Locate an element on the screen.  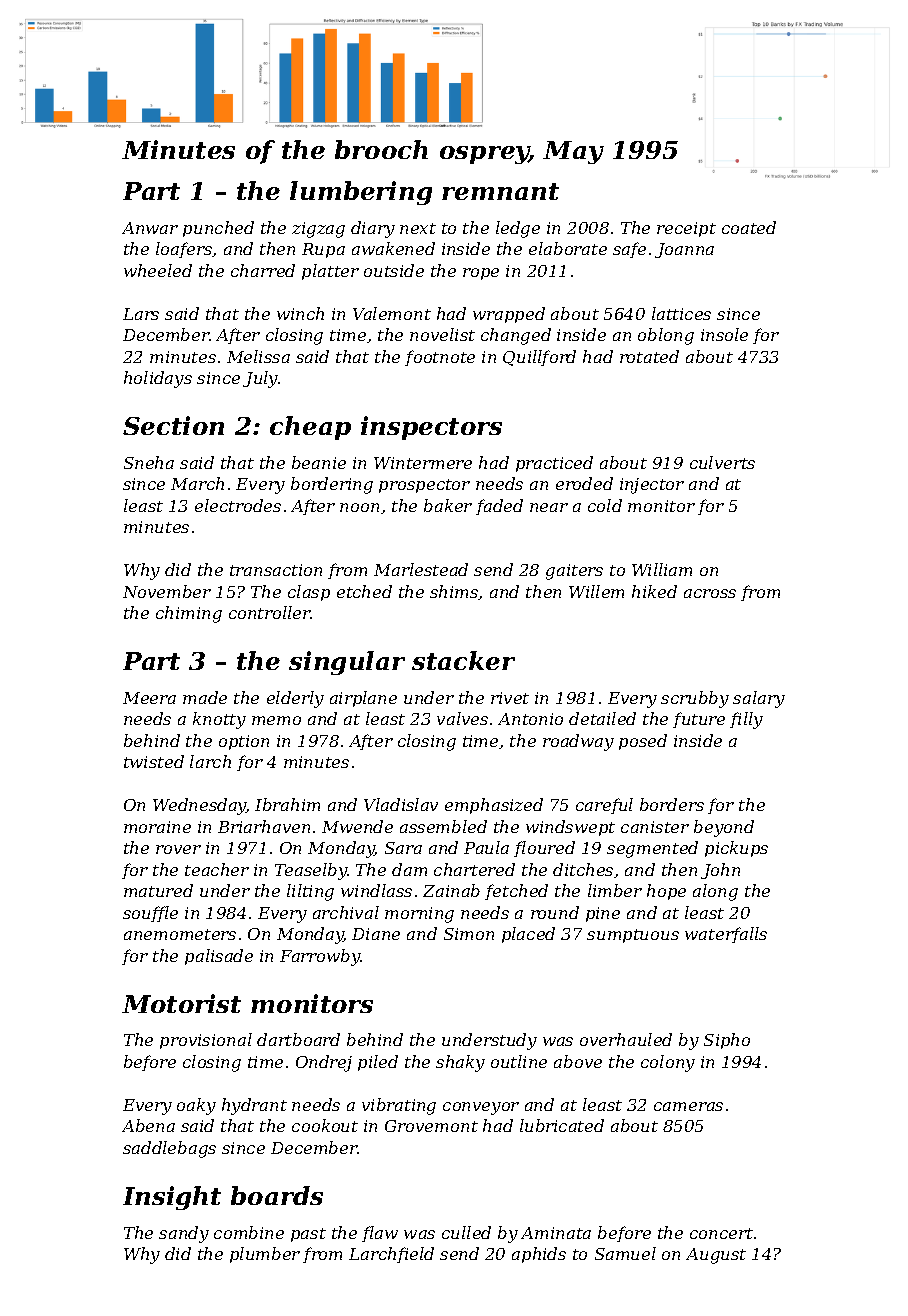
noon is located at coordinates (359, 507).
